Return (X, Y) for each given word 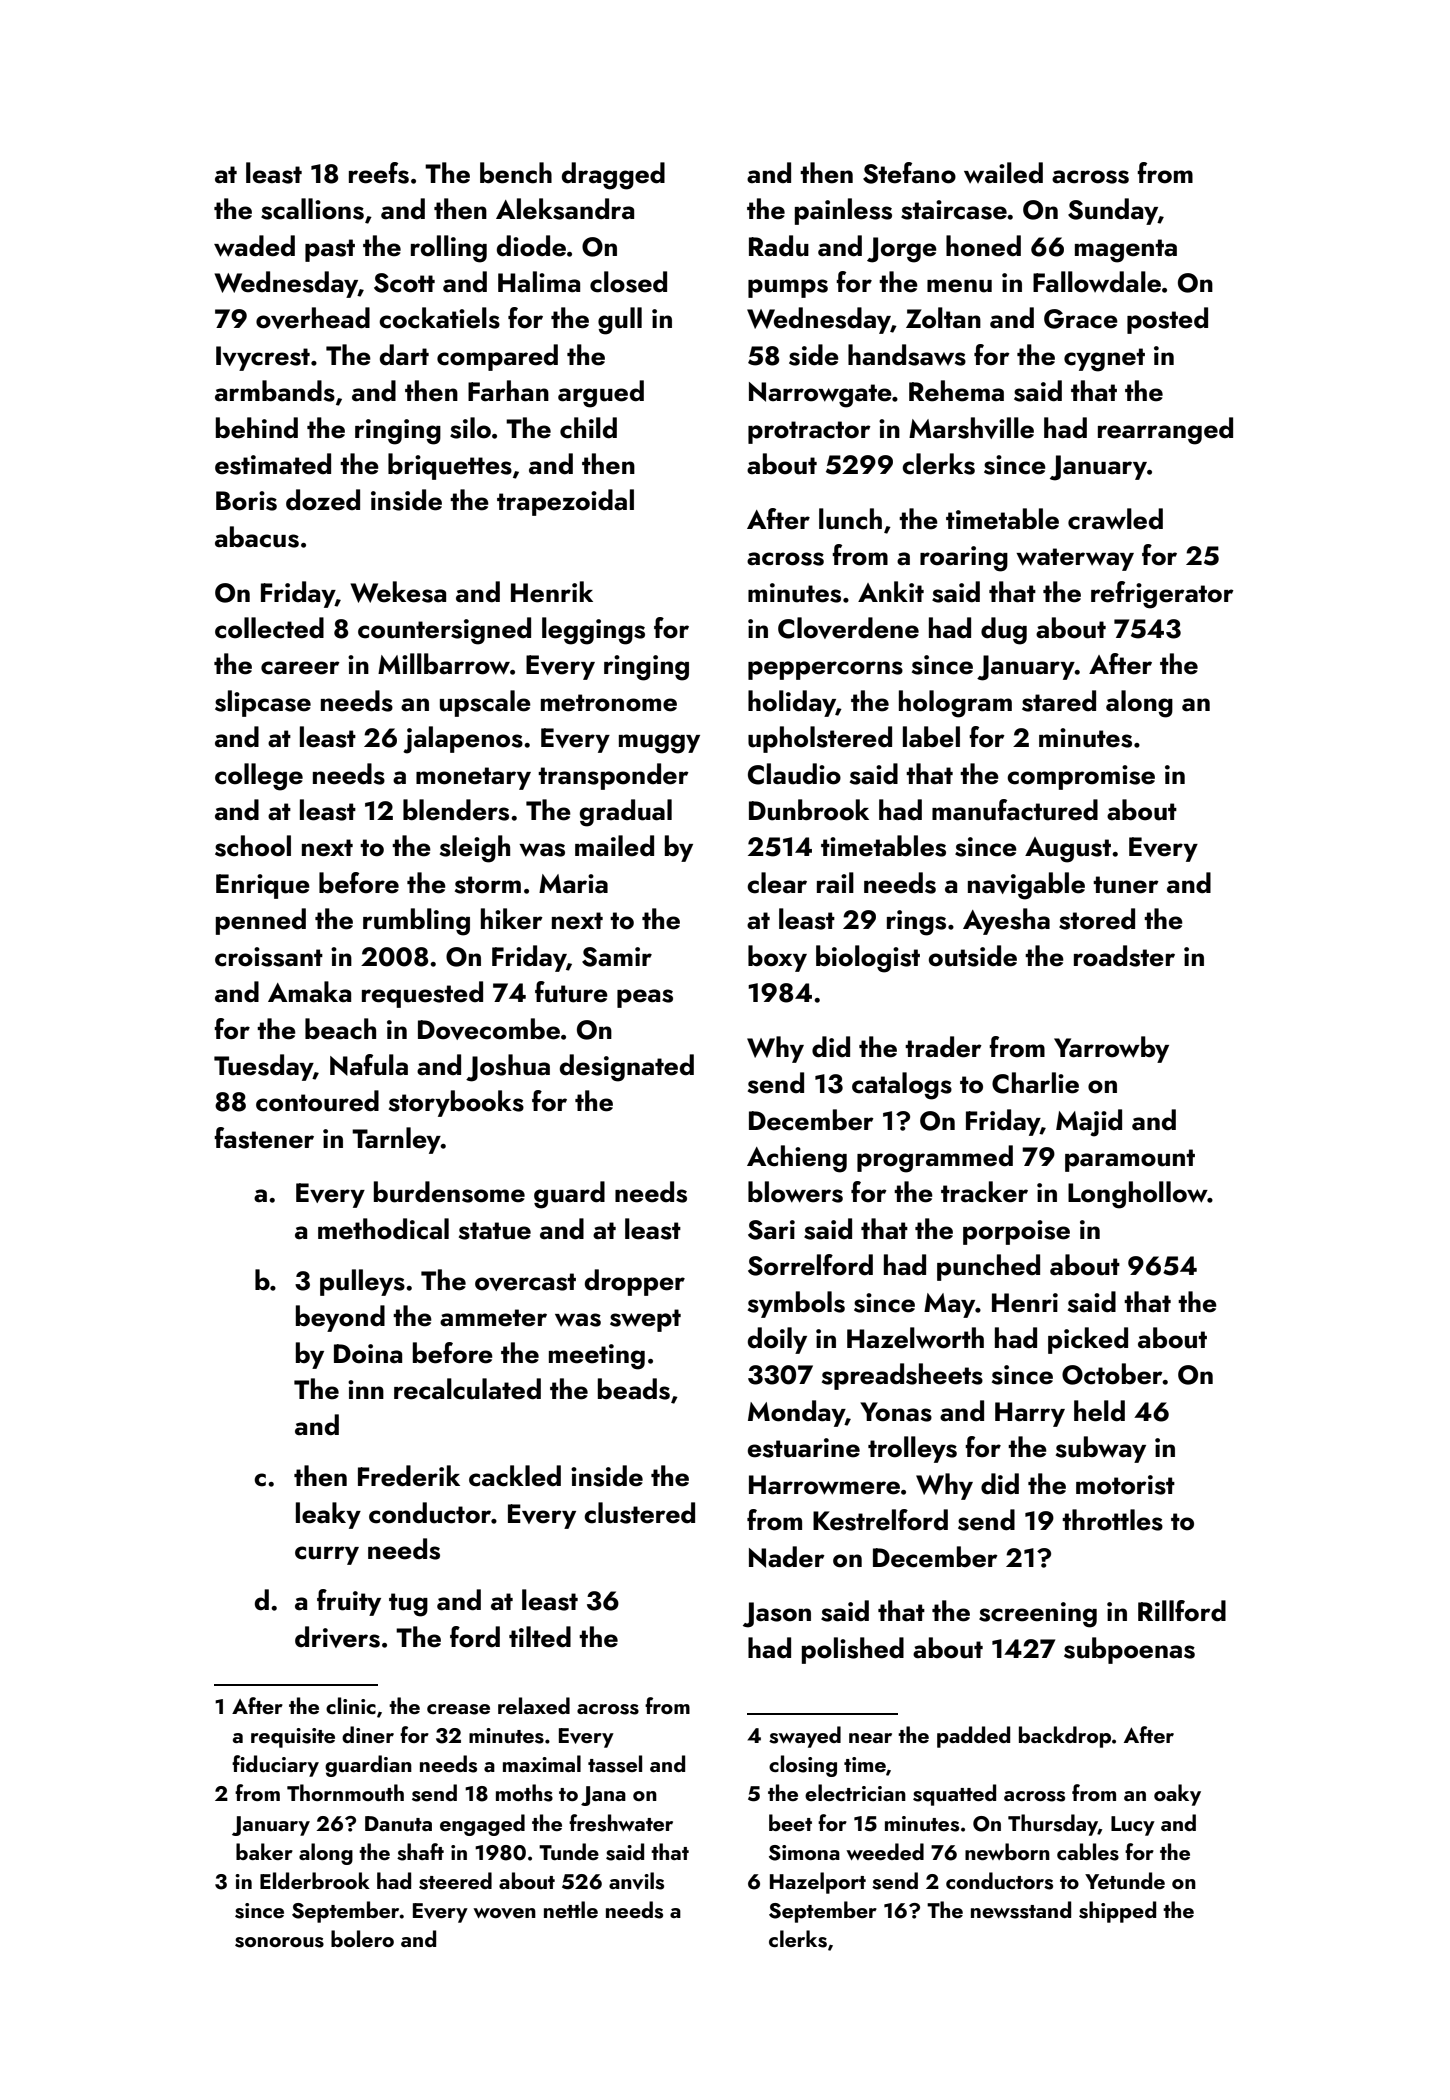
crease (458, 1709)
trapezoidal (565, 502)
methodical (383, 1229)
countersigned (444, 631)
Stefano (909, 173)
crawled (1115, 519)
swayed (805, 1737)
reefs (379, 173)
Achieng (797, 1159)
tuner (1126, 885)
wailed (1003, 173)
